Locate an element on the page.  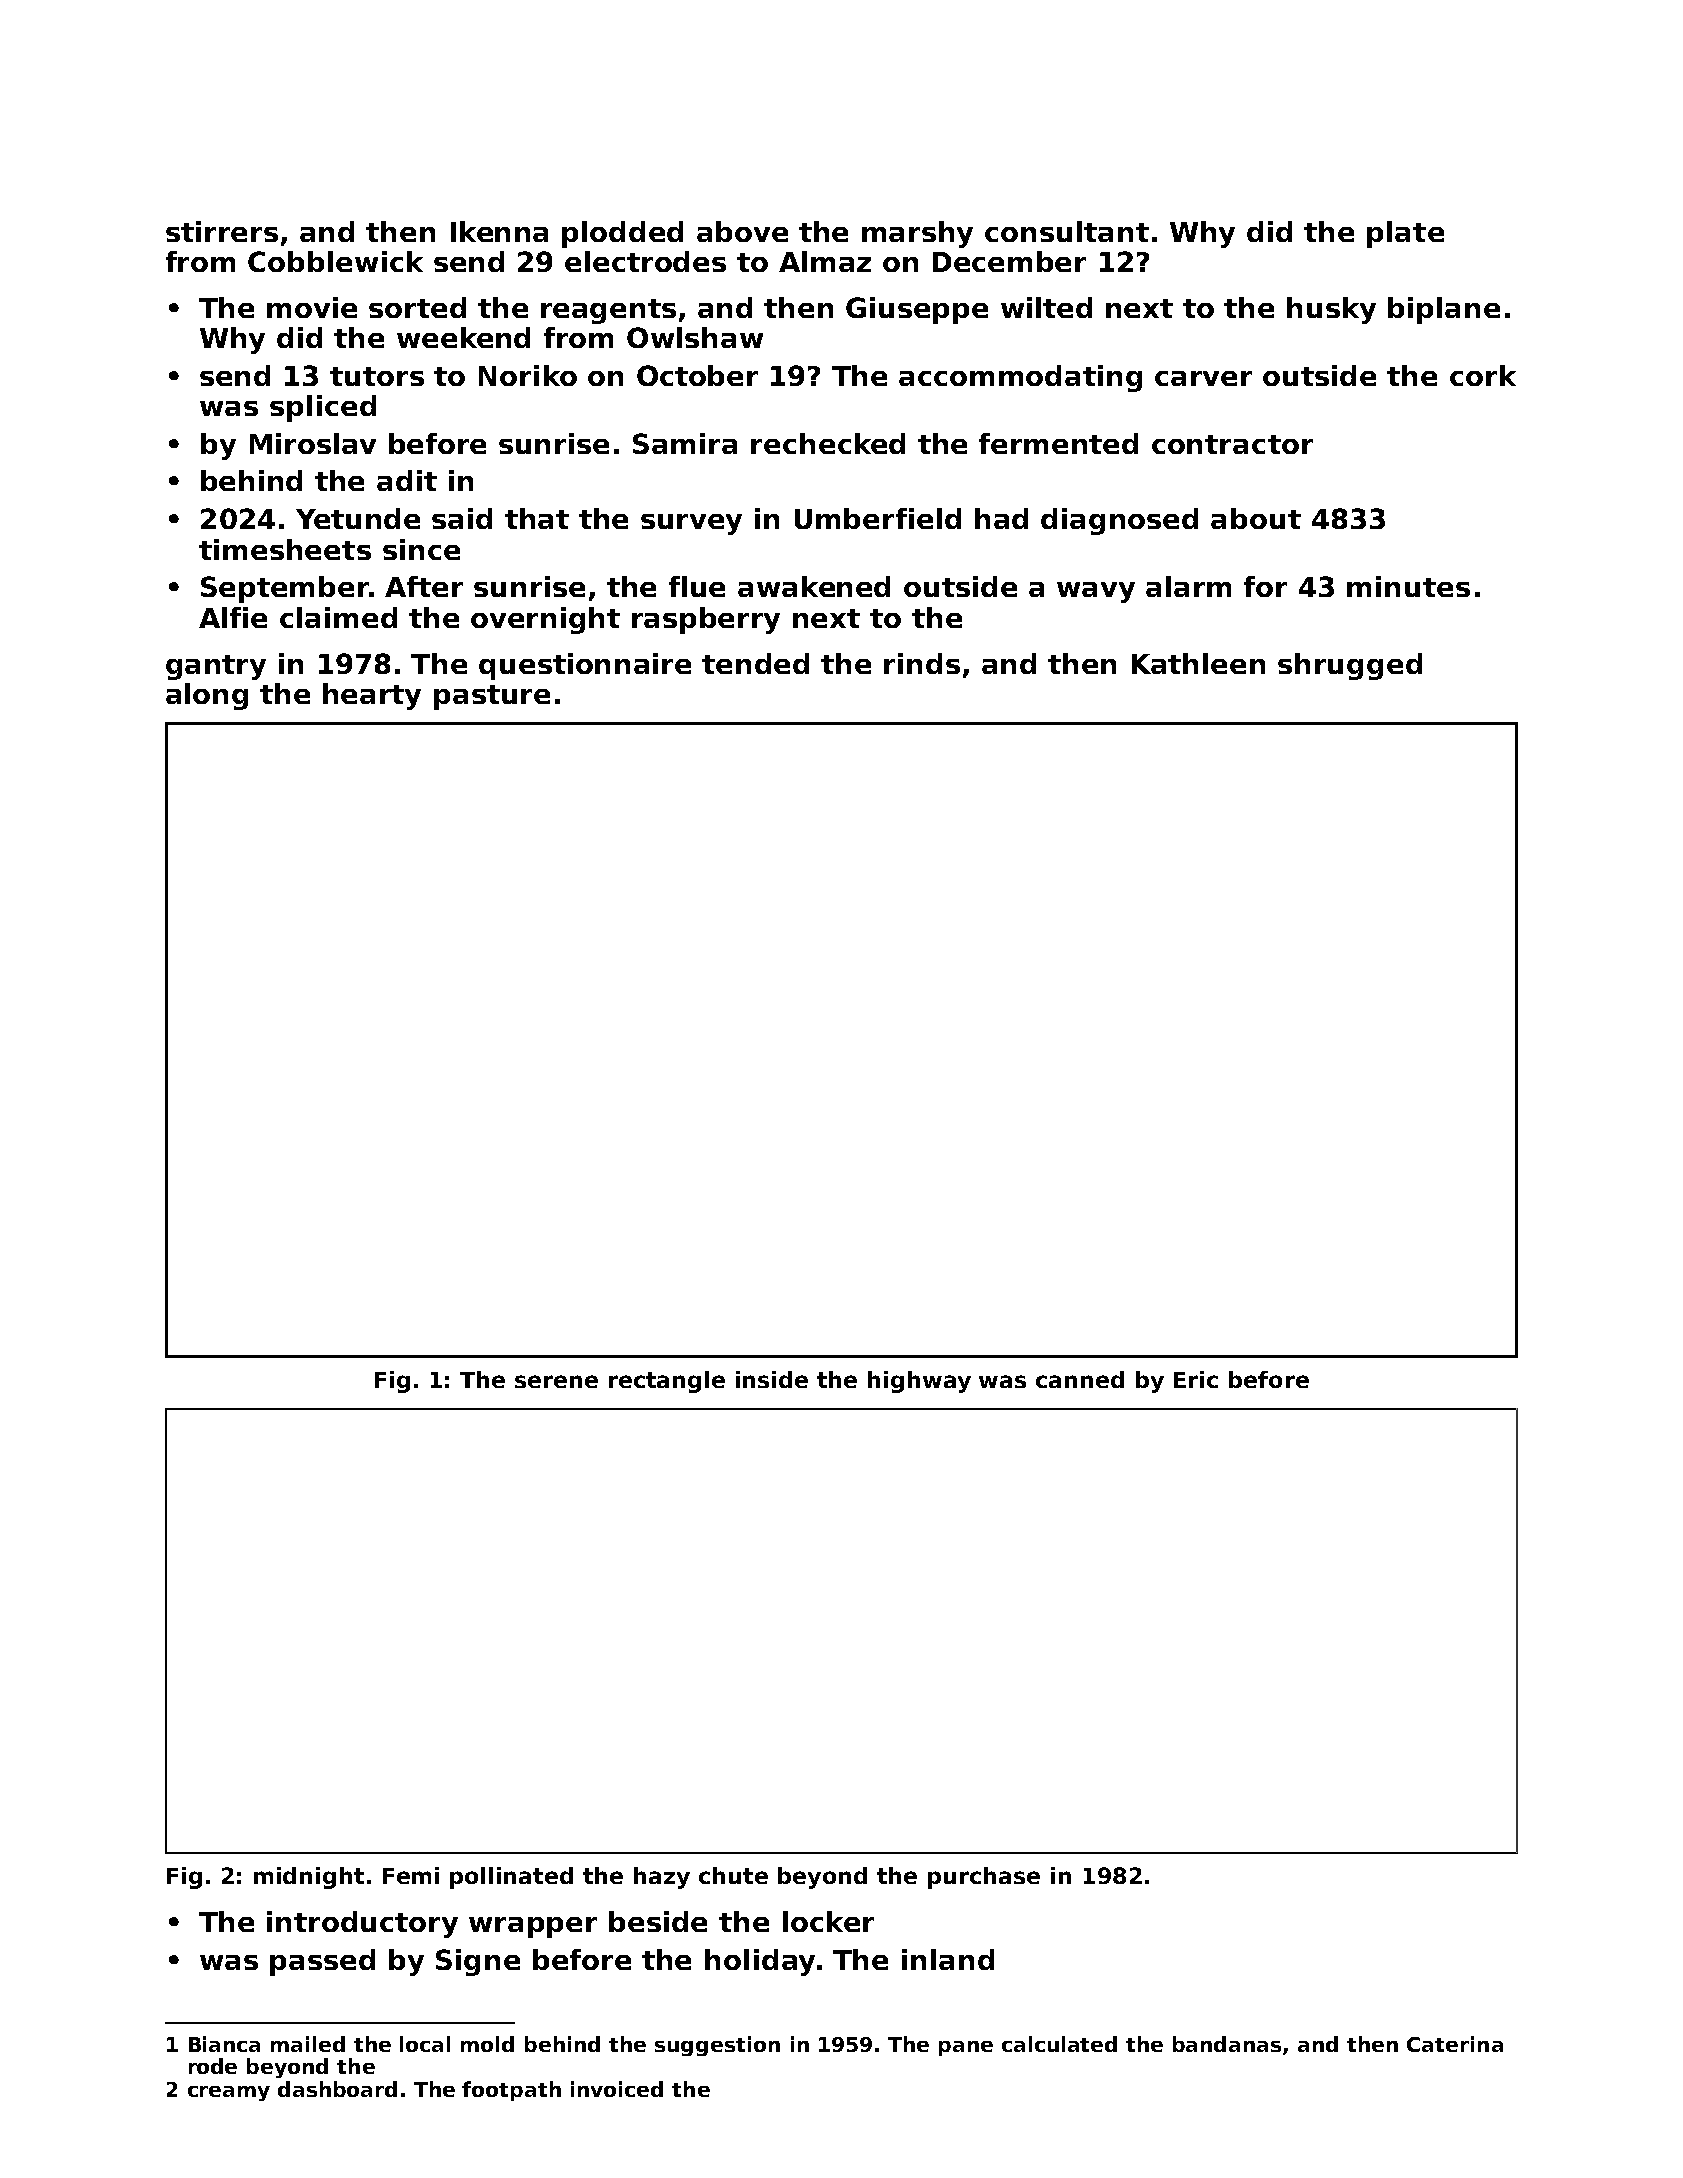
canned is located at coordinates (1080, 1379).
